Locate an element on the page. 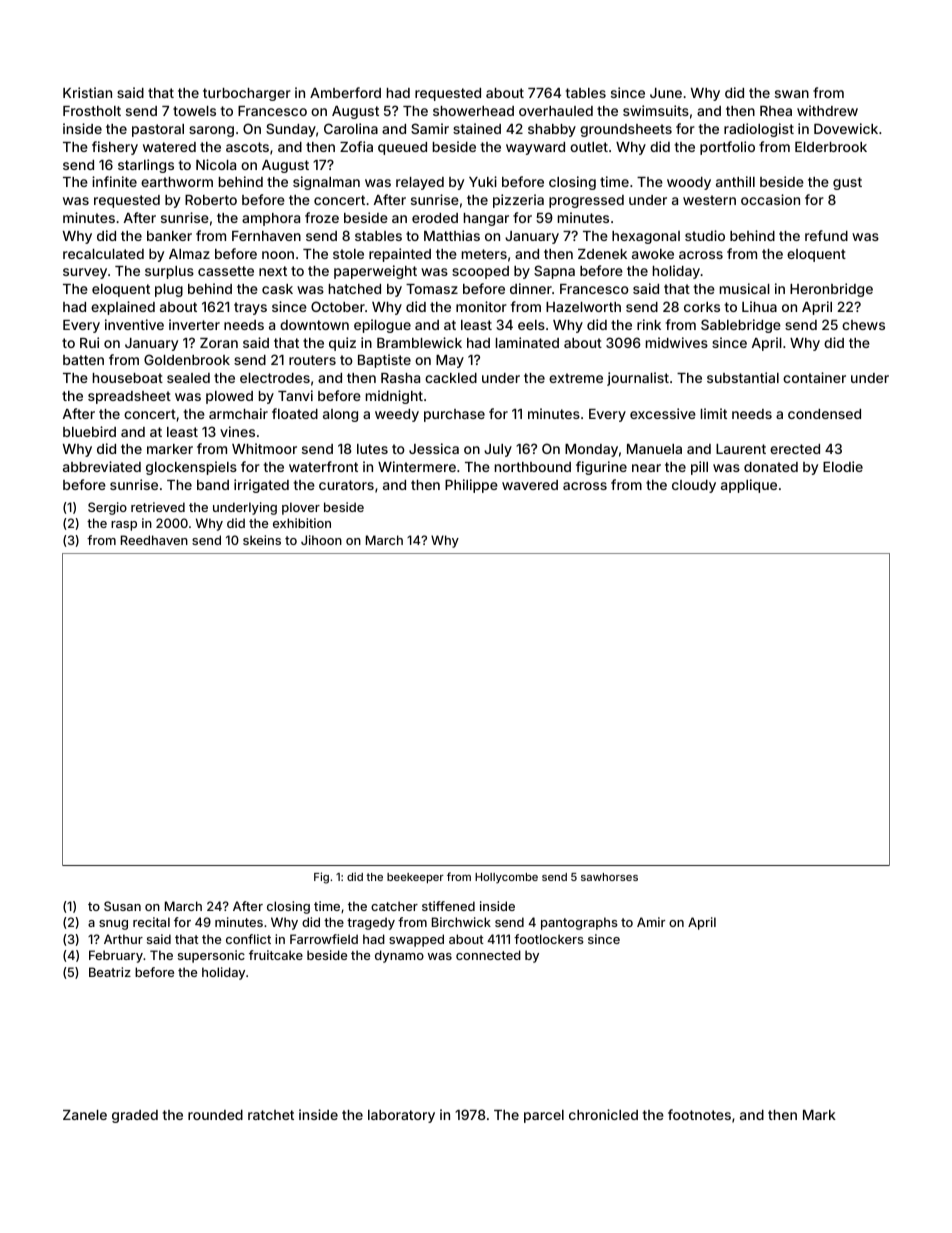 Image resolution: width=952 pixels, height=1233 pixels. footnotes is located at coordinates (699, 1114).
